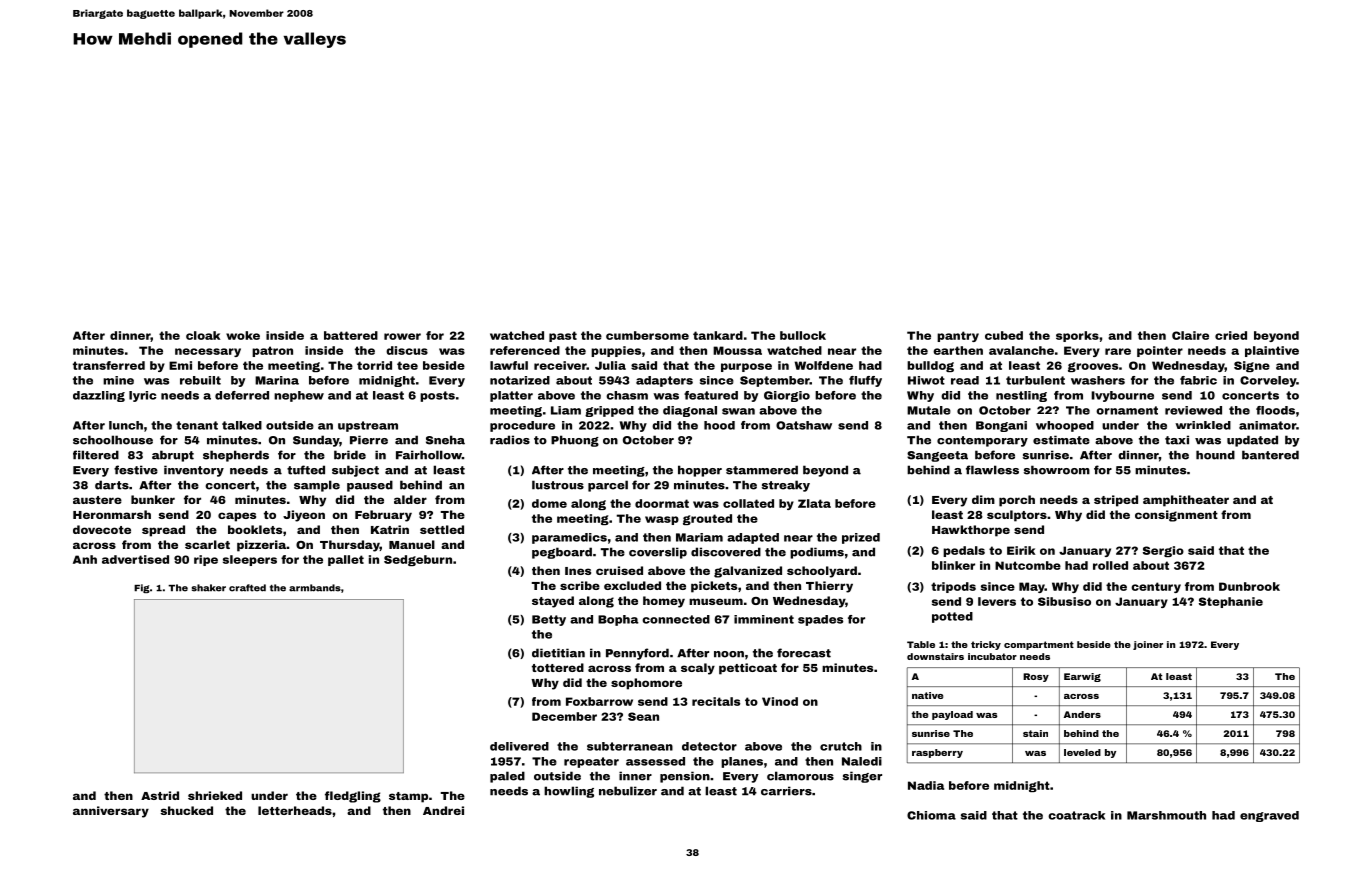 This screenshot has width=1372, height=887. What do you see at coordinates (407, 350) in the screenshot?
I see `discus` at bounding box center [407, 350].
